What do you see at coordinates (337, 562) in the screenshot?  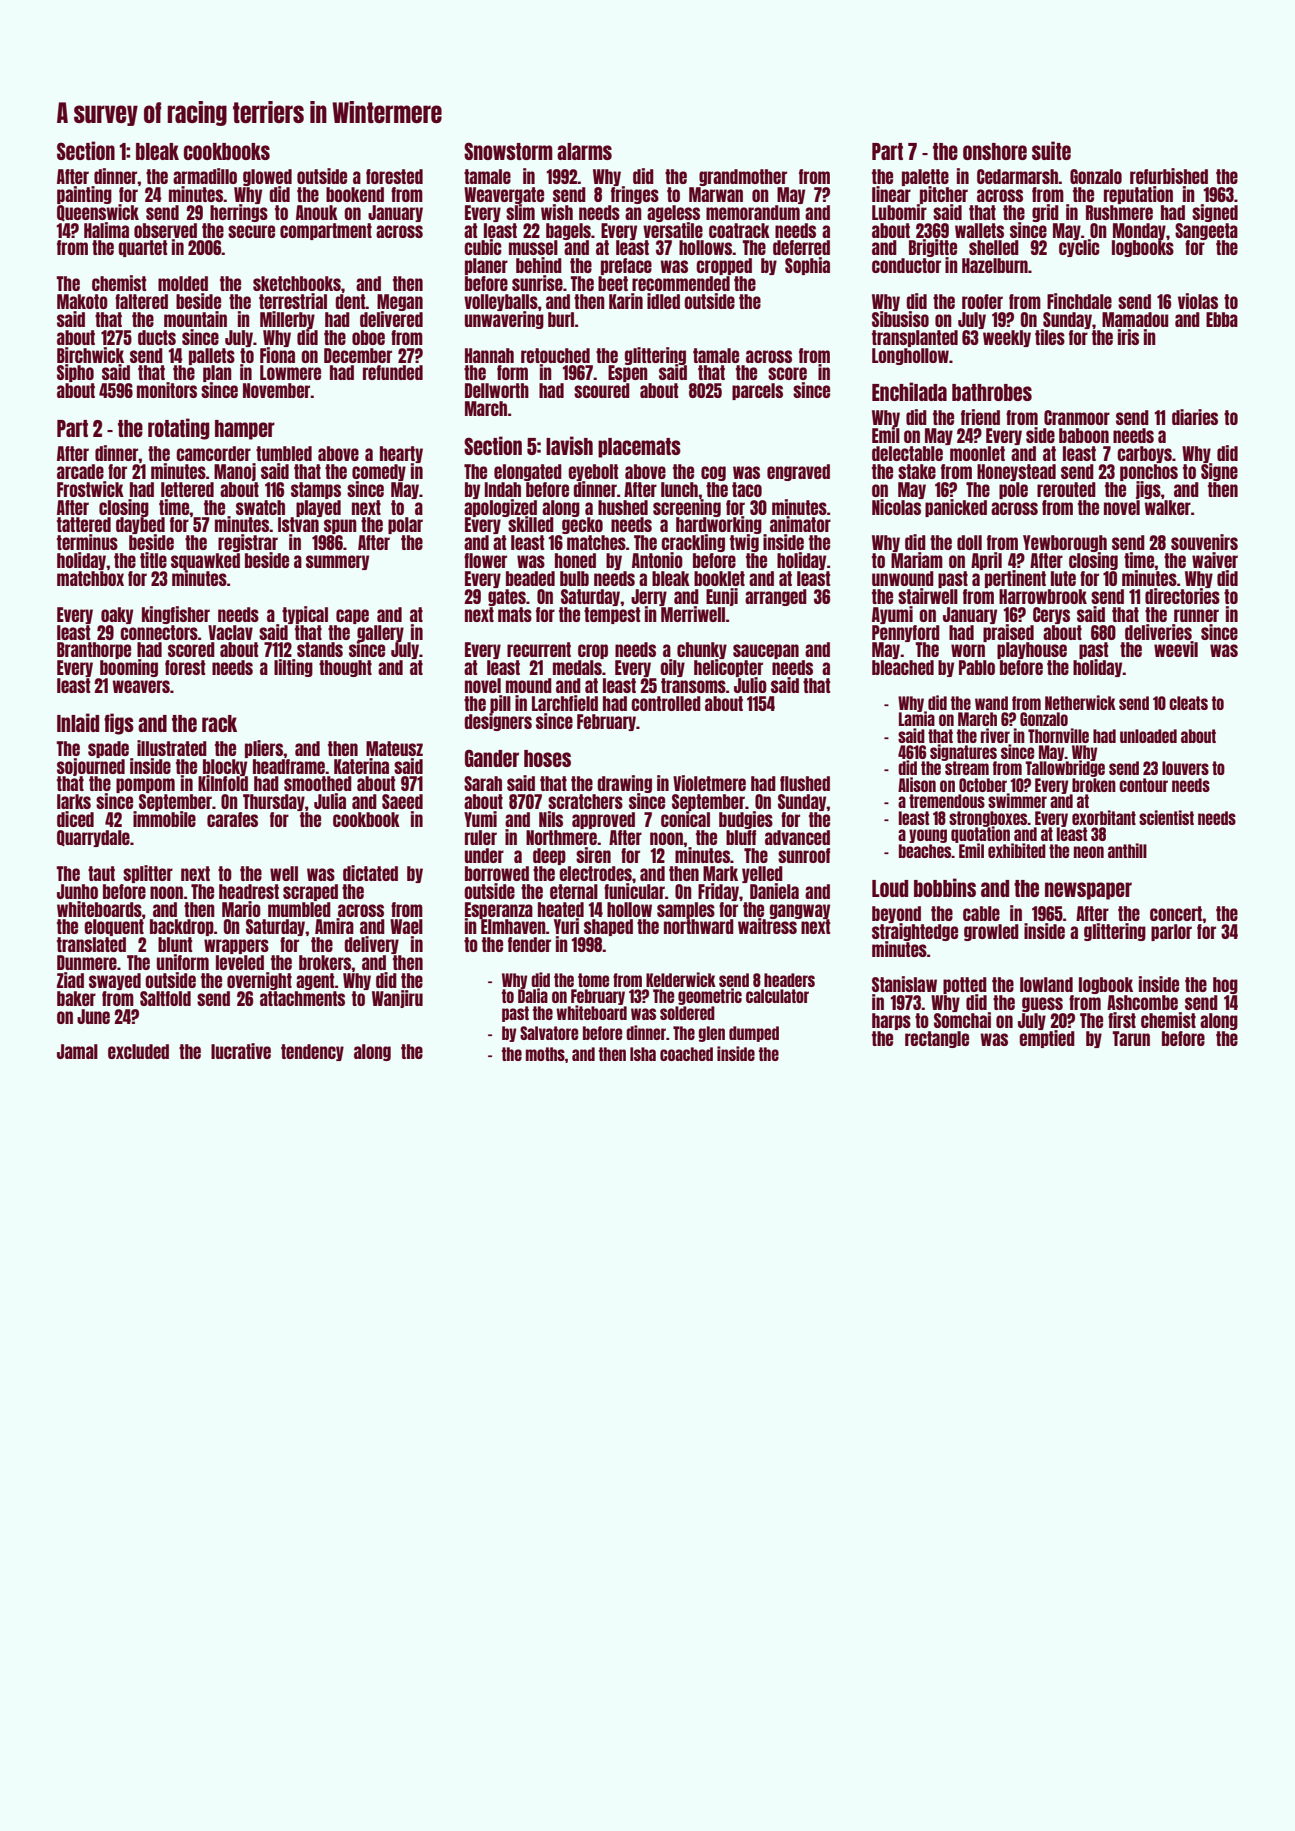 I see `summery` at bounding box center [337, 562].
